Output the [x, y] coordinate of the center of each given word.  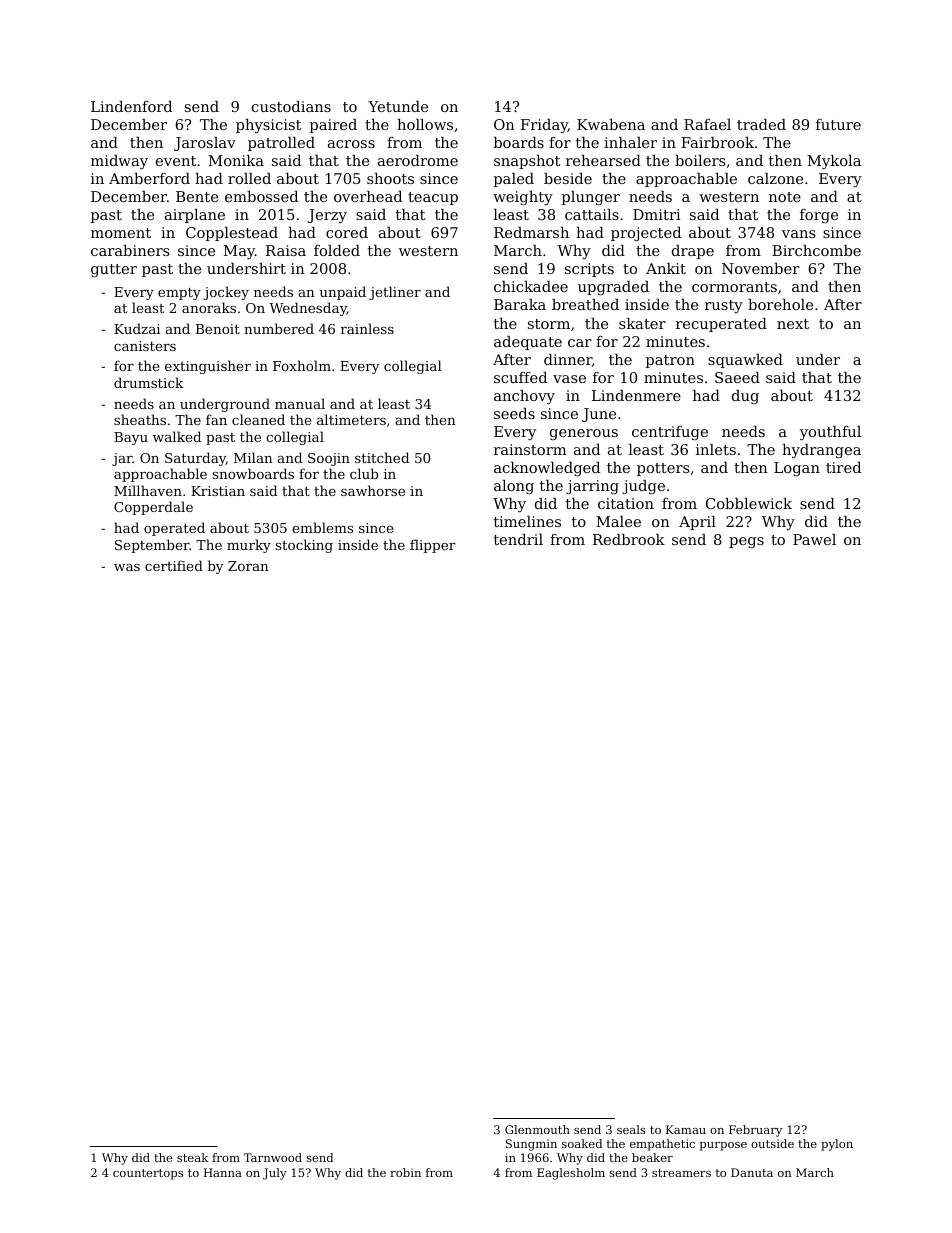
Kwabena [611, 124]
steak [193, 1157]
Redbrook [629, 539]
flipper [433, 546]
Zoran [248, 566]
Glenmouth [537, 1129]
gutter [114, 271]
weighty [523, 198]
